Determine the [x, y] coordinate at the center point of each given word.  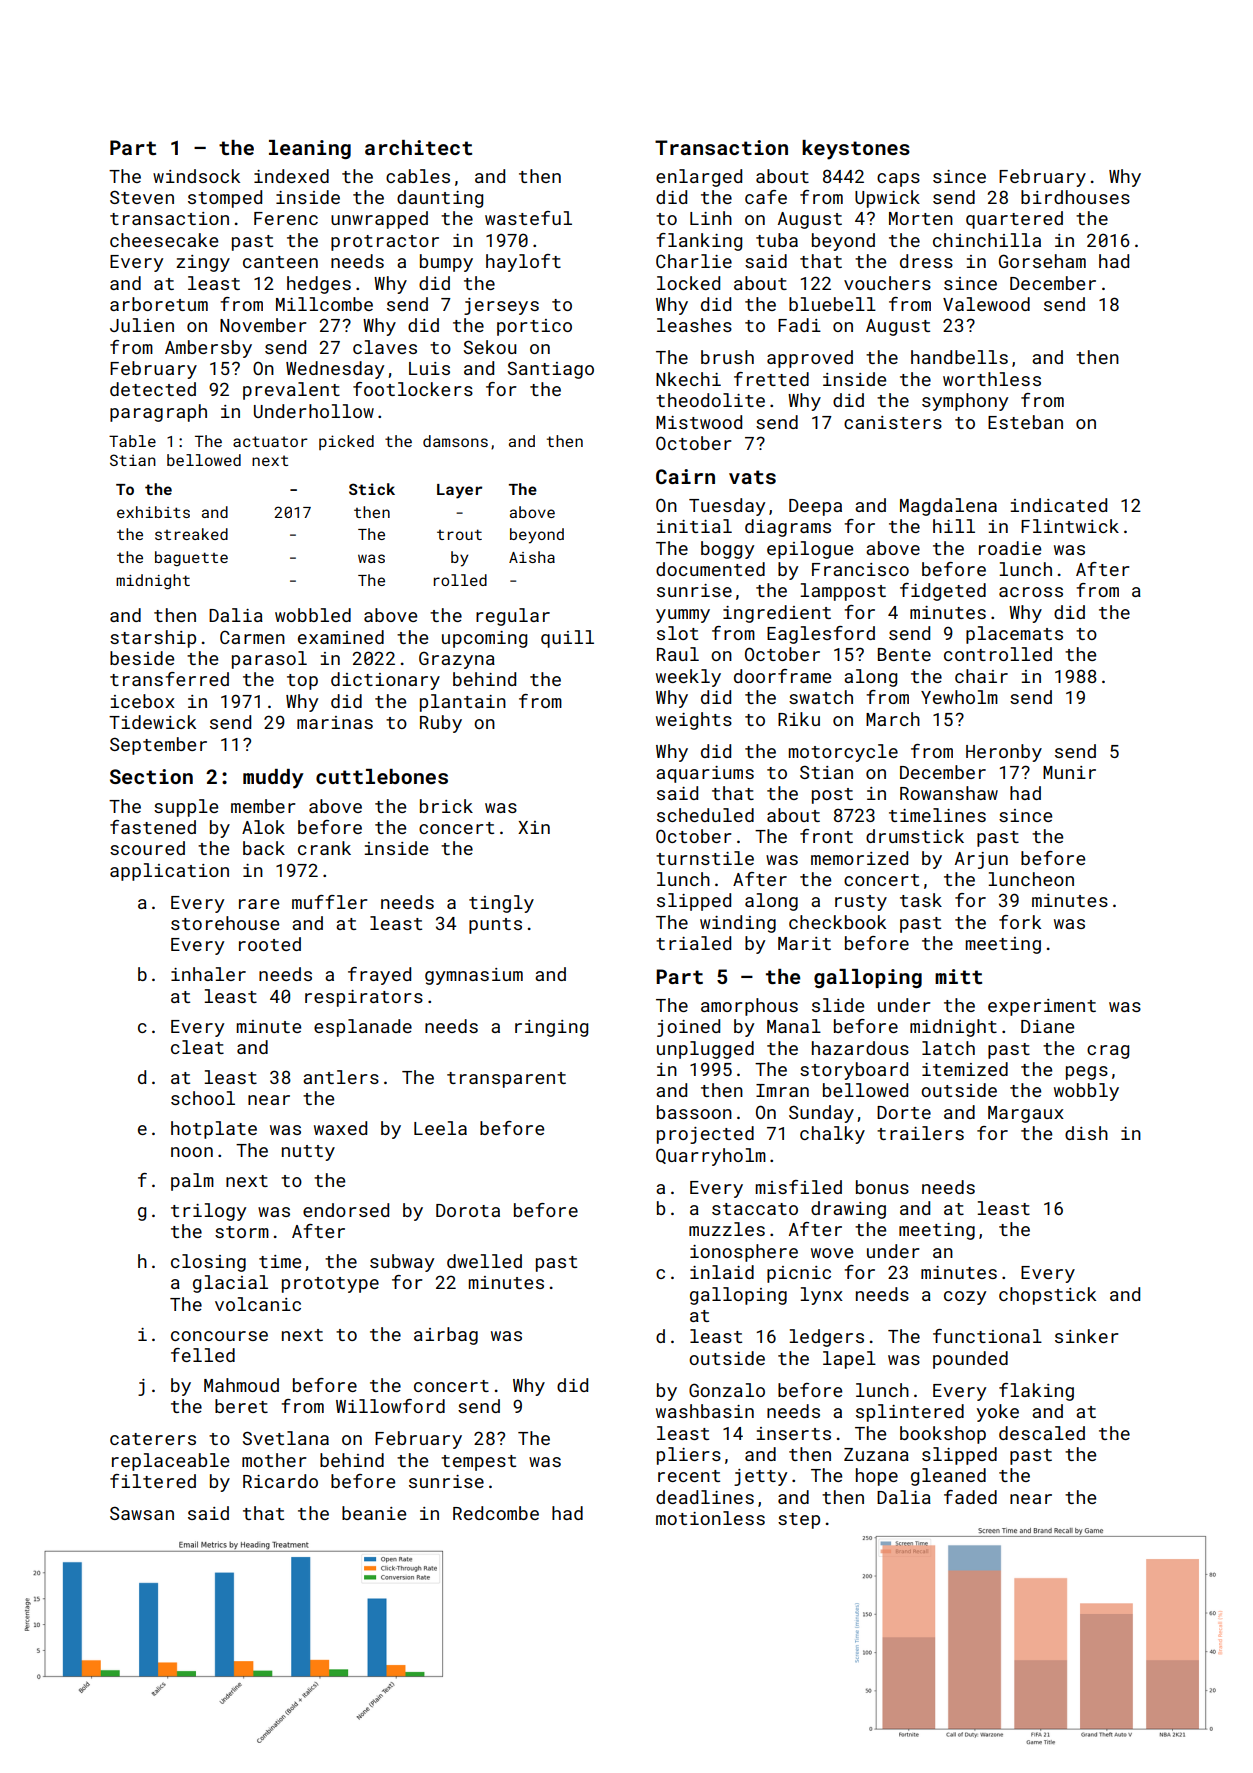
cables [418, 176]
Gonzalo [727, 1390]
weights [694, 721]
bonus [882, 1187]
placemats [1014, 635]
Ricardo [280, 1481]
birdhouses [1075, 197]
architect [418, 147]
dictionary [385, 681]
